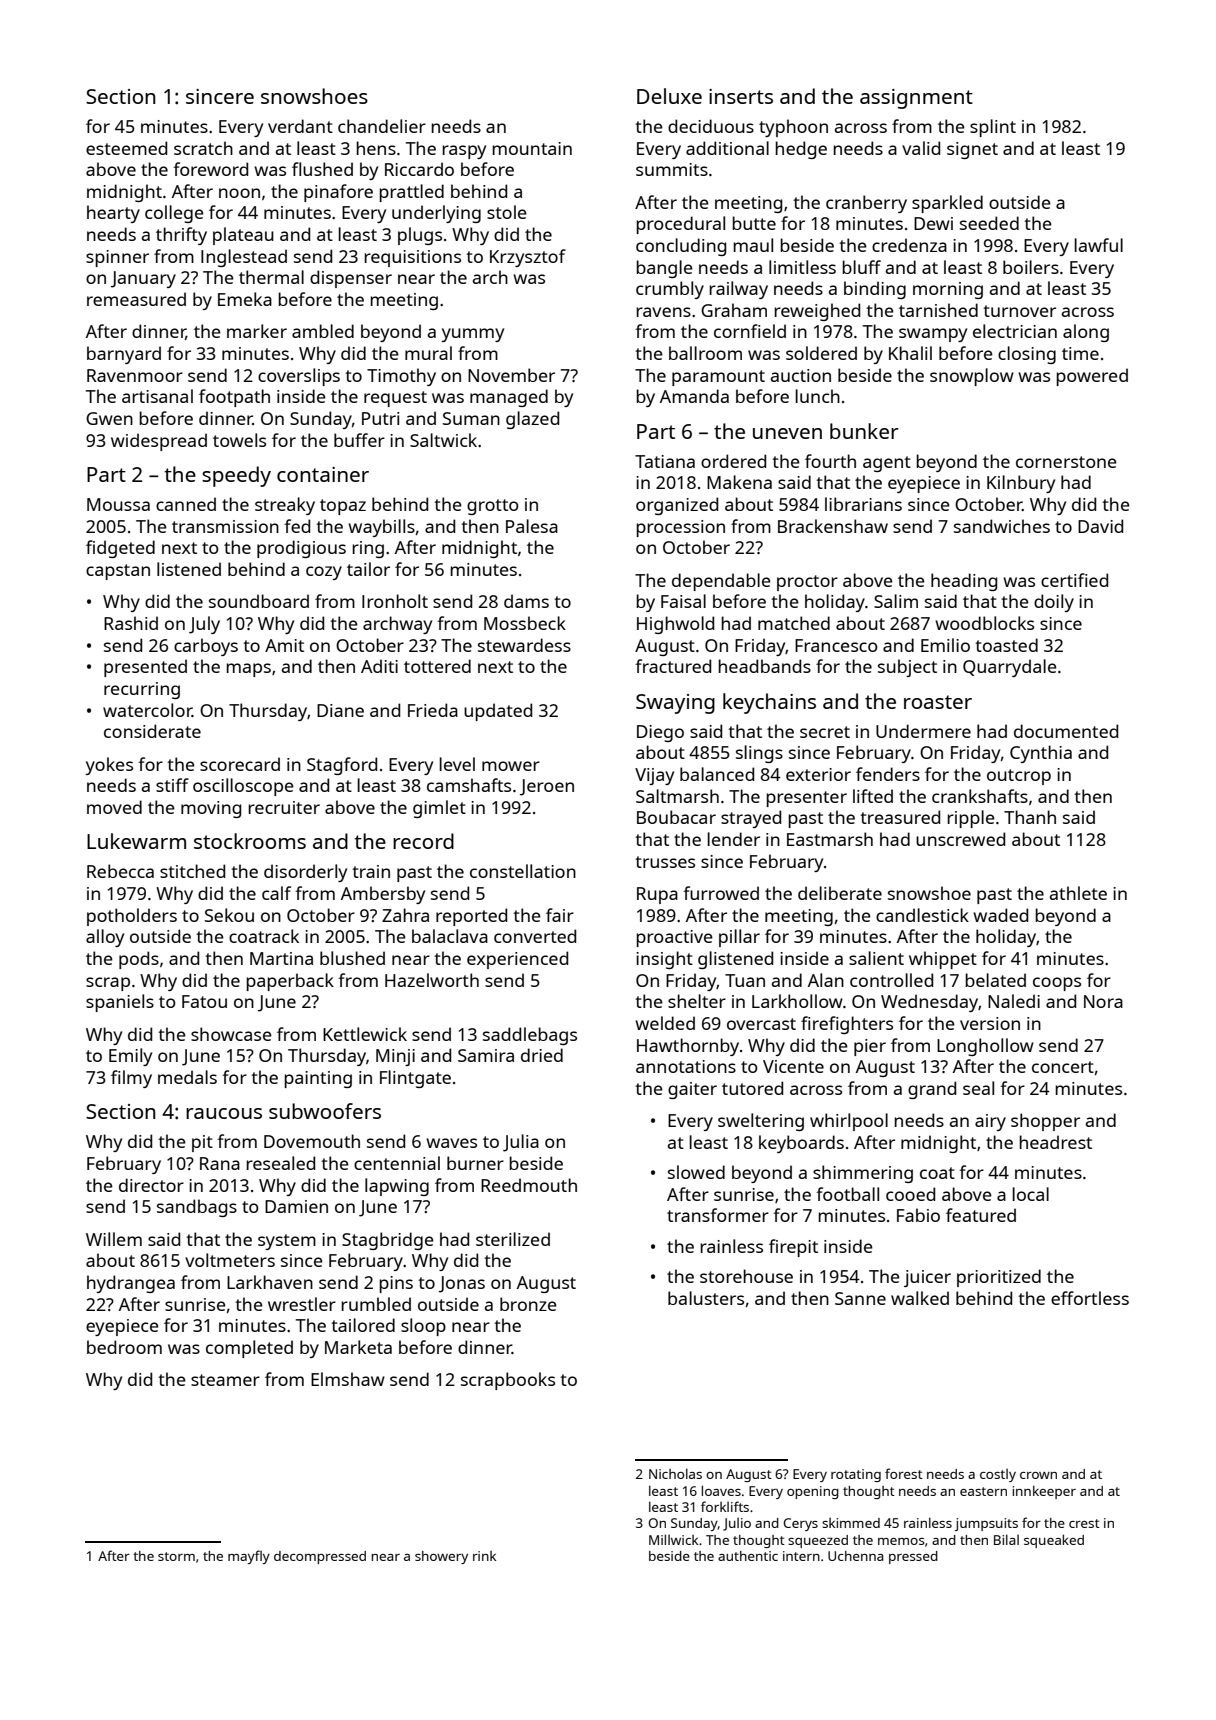 The height and width of the page is (1720, 1216). Describe the element at coordinates (1030, 817) in the page. I see `Thanh` at that location.
